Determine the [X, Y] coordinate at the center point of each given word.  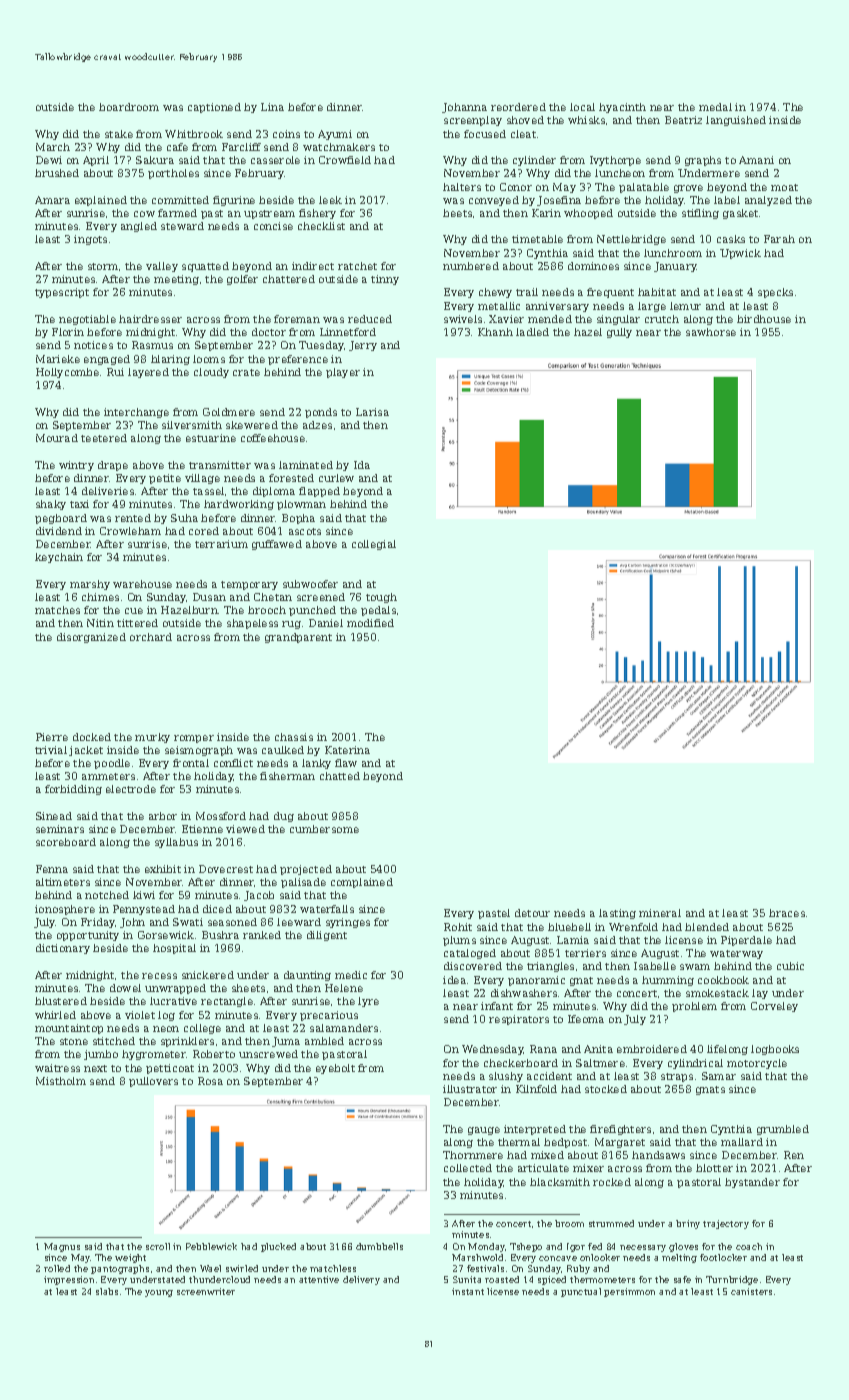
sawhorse [711, 332]
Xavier [506, 319]
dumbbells [379, 1246]
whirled [55, 1015]
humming [668, 981]
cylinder [534, 161]
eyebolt [335, 1069]
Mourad [57, 438]
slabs [107, 1291]
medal [715, 107]
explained [101, 201]
